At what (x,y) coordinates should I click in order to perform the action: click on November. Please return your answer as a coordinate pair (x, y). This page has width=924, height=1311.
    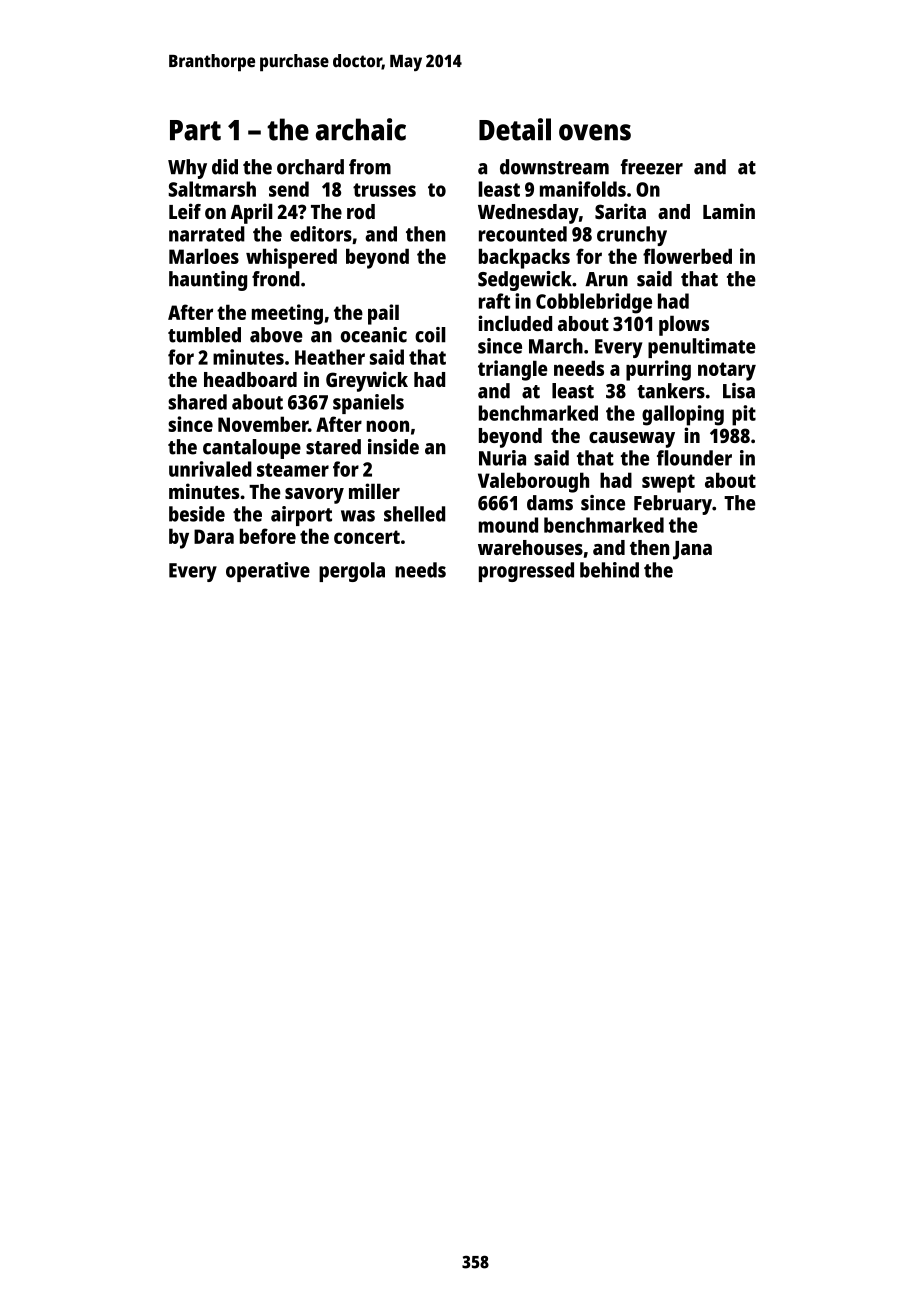
    Looking at the image, I should click on (263, 424).
